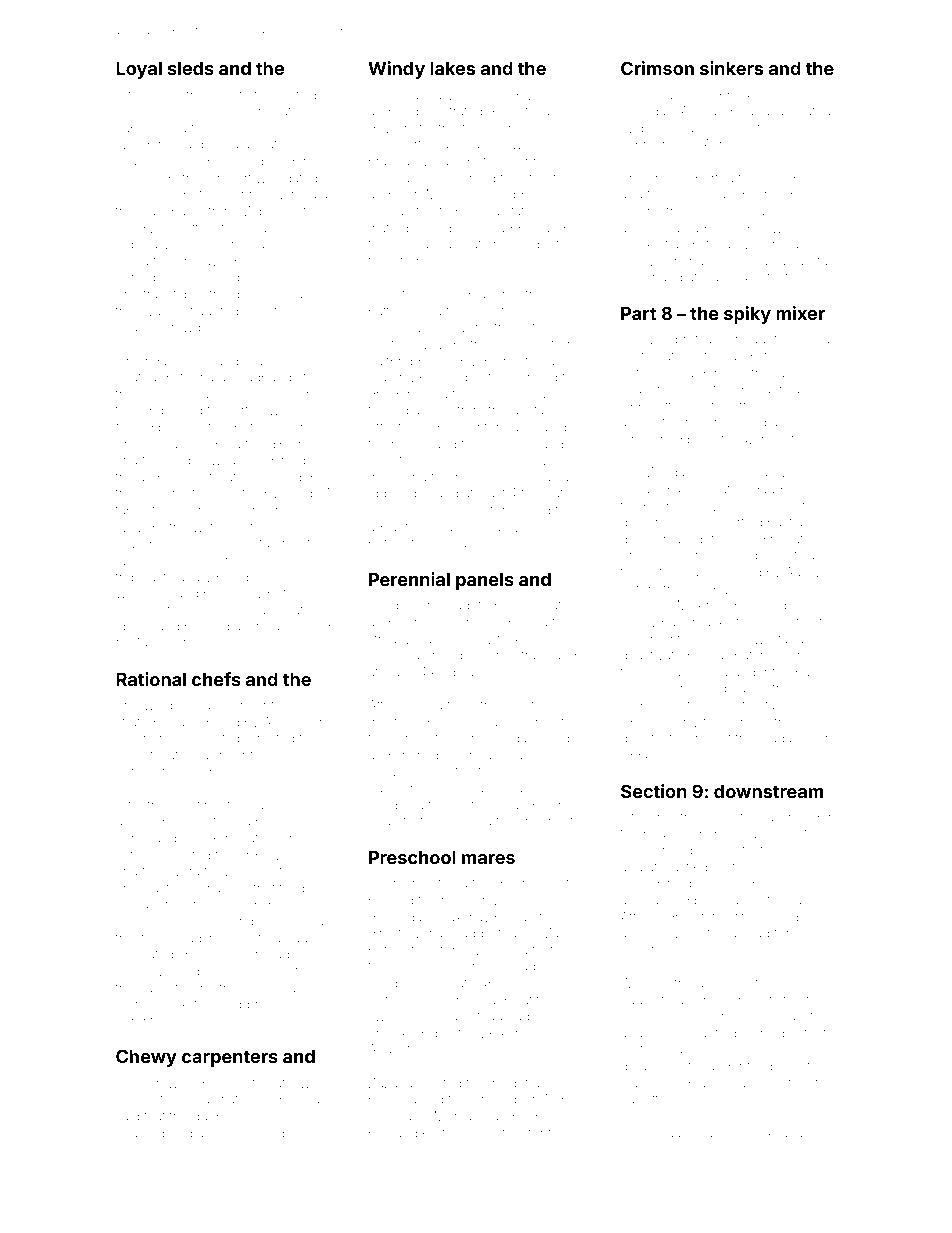 This screenshot has width=952, height=1233. Describe the element at coordinates (139, 70) in the screenshot. I see `Loyal` at that location.
